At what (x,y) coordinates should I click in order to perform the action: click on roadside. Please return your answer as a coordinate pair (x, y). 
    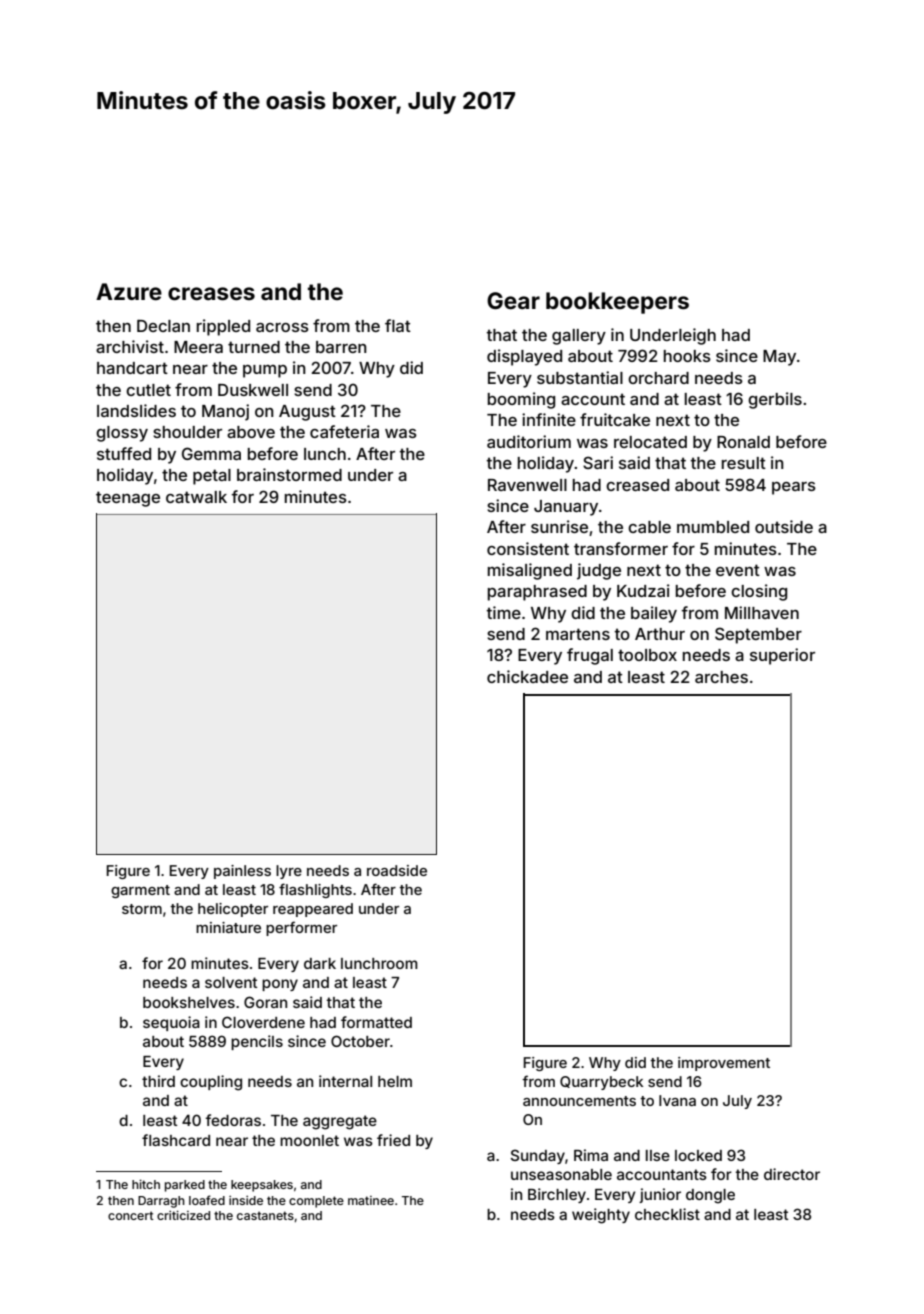
    Looking at the image, I should click on (397, 870).
